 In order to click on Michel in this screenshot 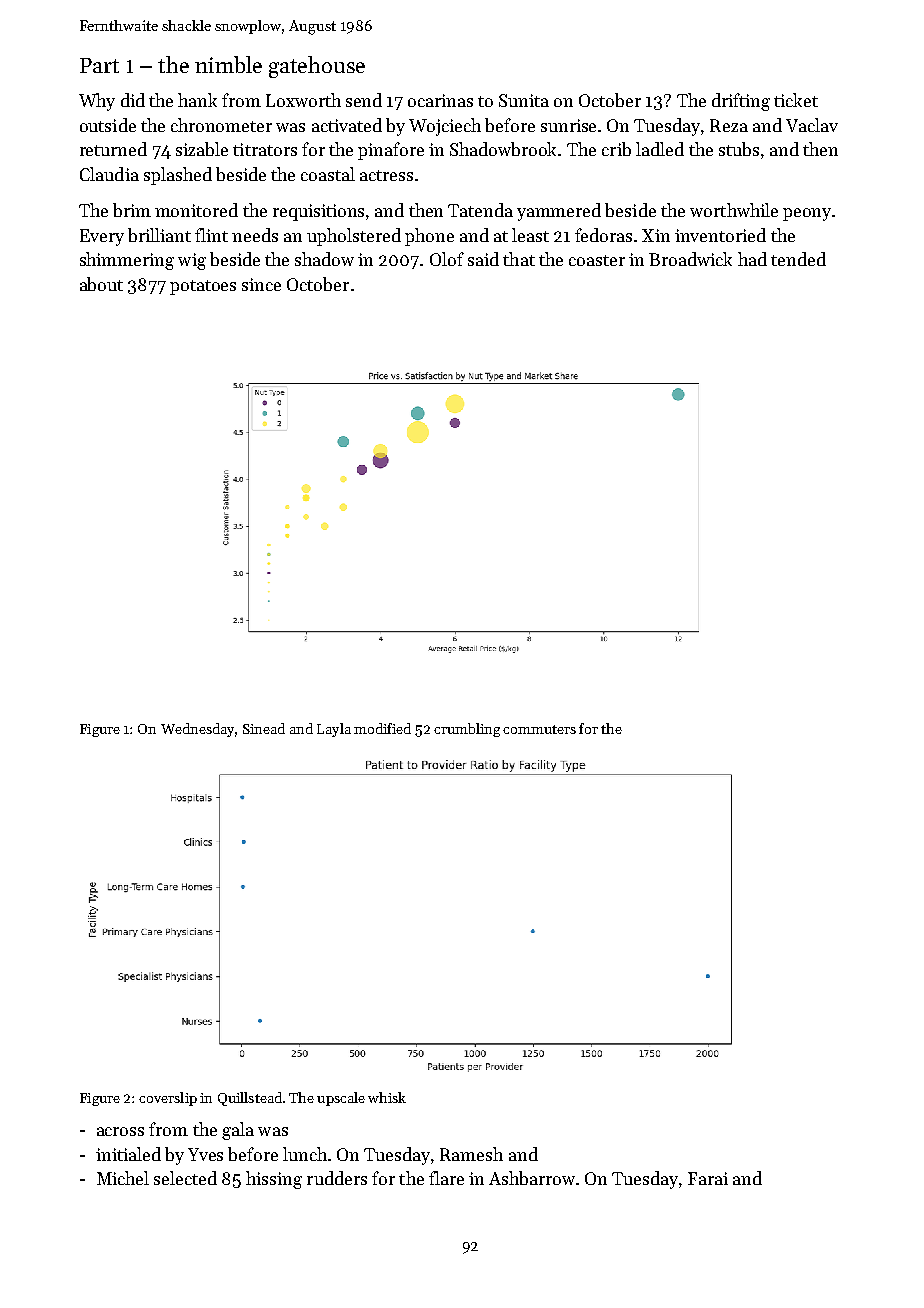, I will do `click(123, 1178)`.
